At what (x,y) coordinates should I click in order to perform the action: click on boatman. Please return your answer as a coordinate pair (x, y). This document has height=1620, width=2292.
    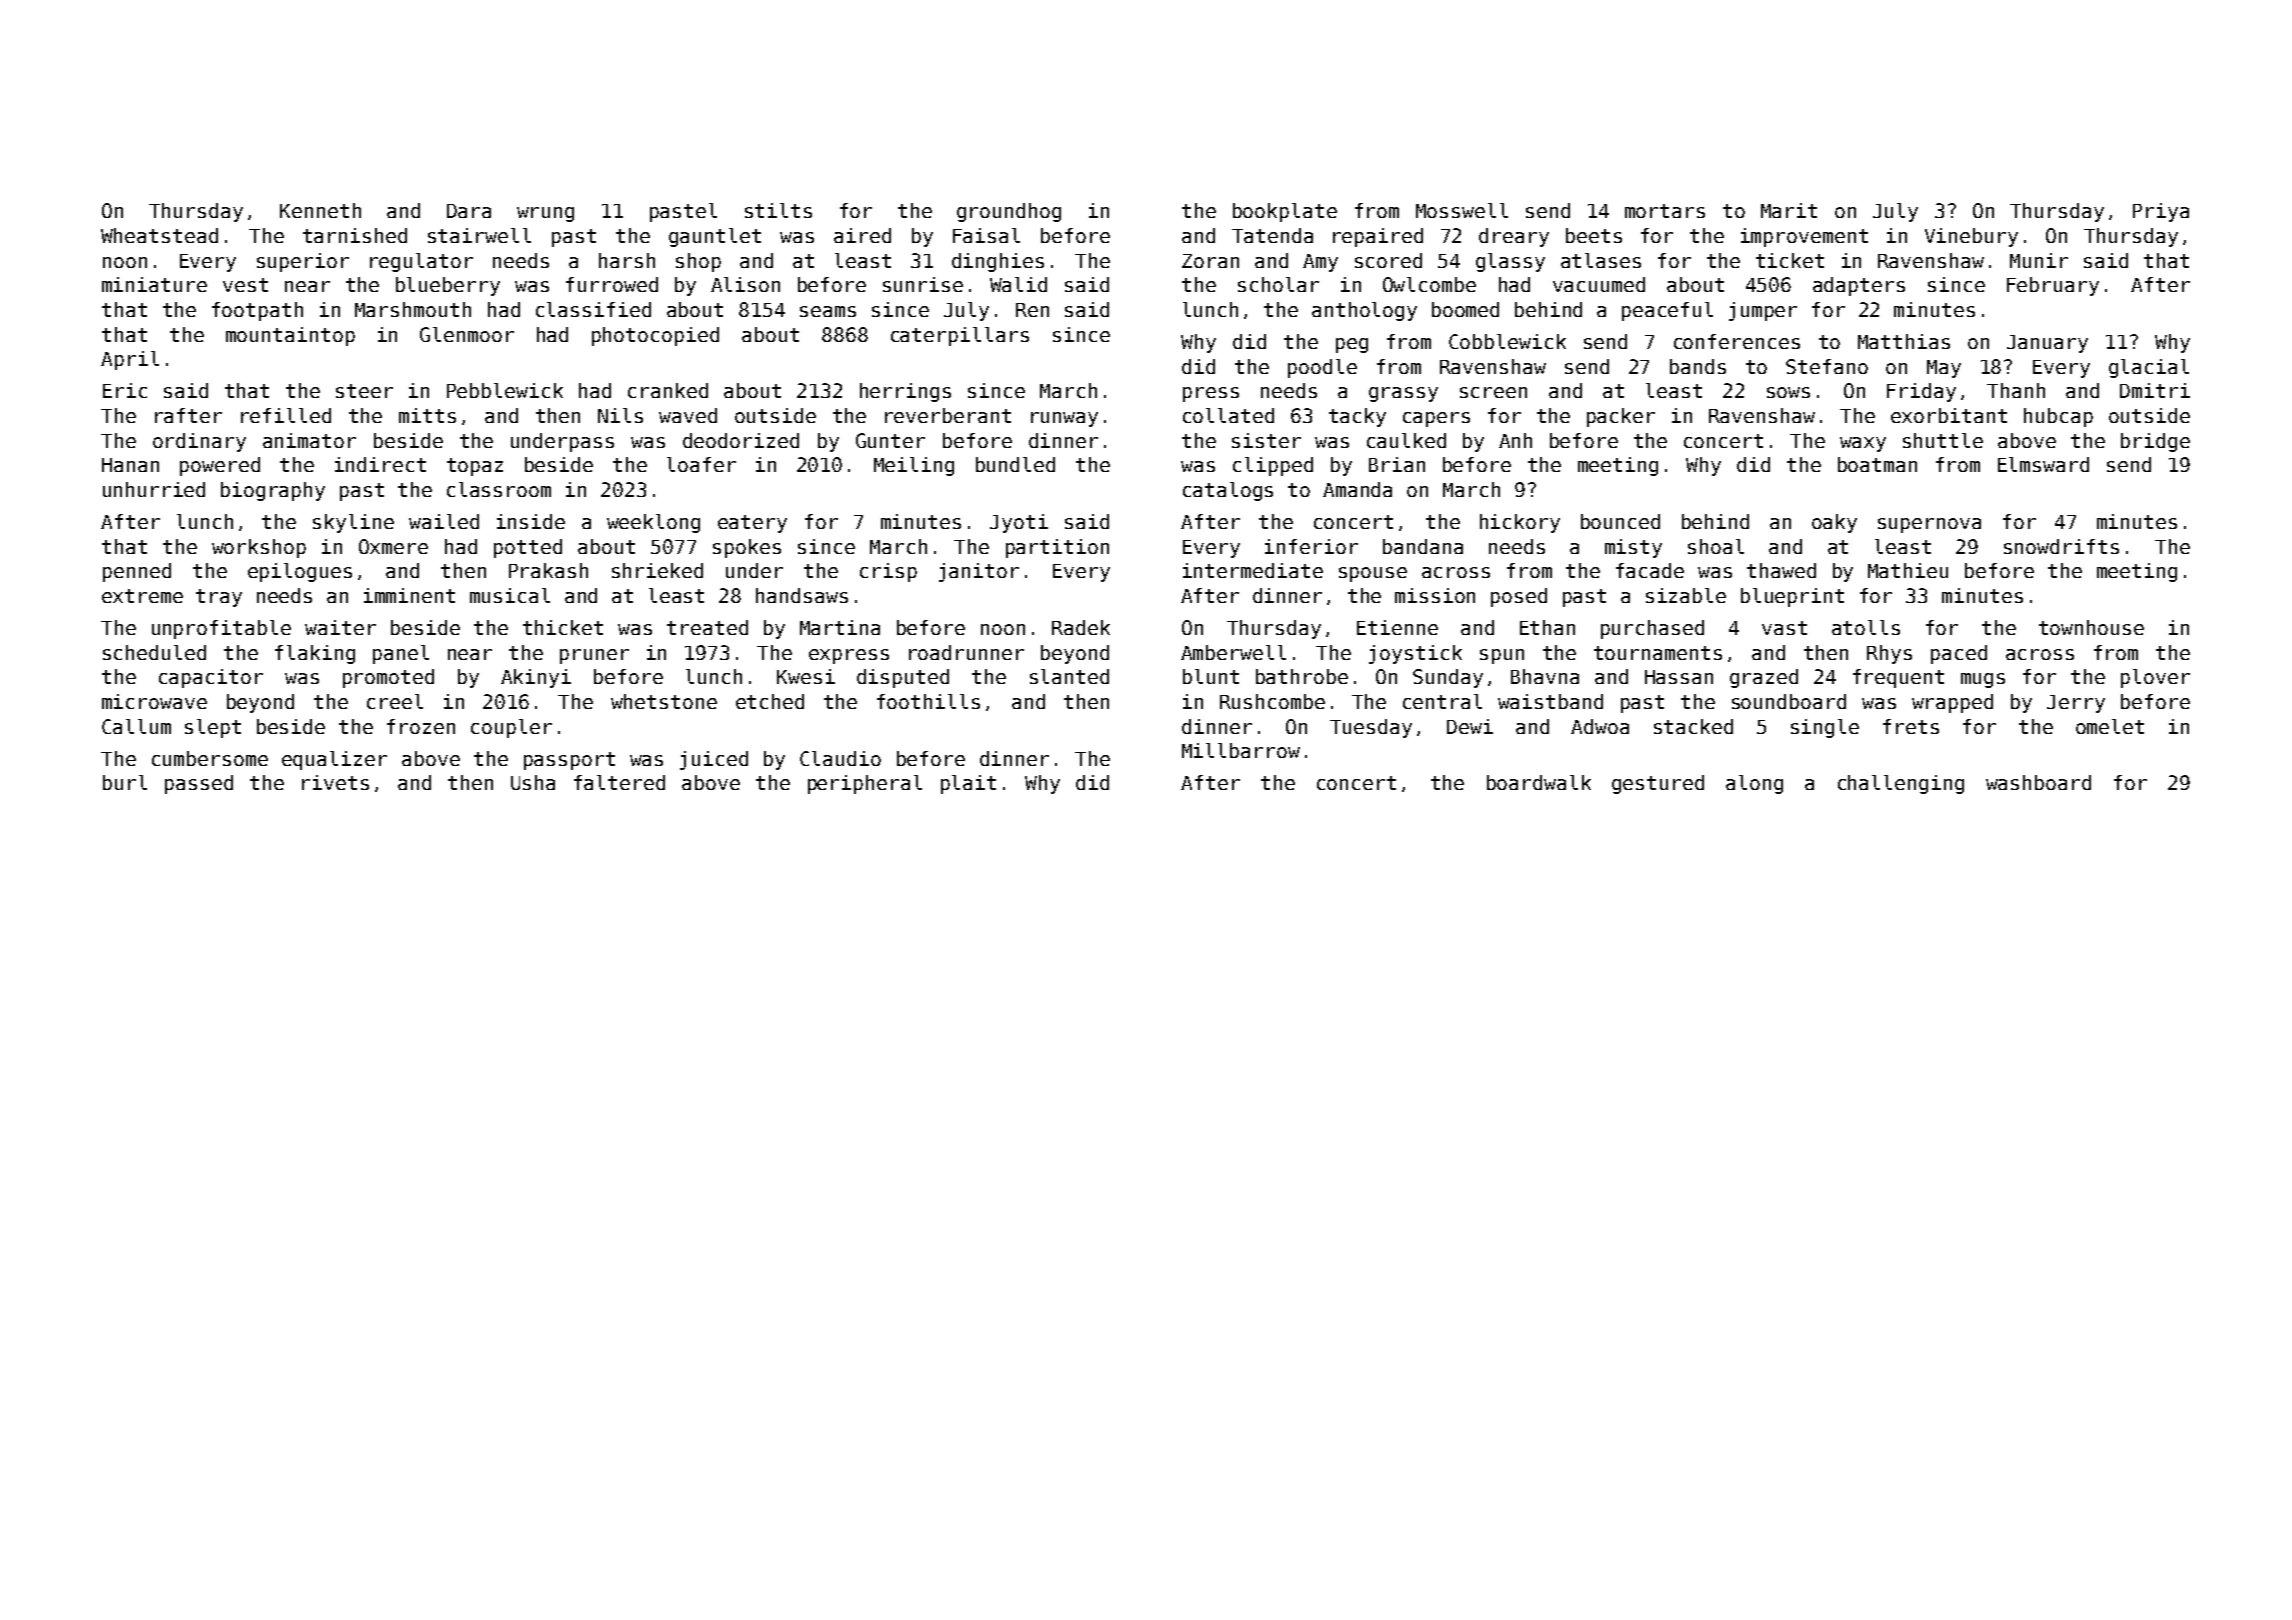
    Looking at the image, I should click on (1877, 464).
